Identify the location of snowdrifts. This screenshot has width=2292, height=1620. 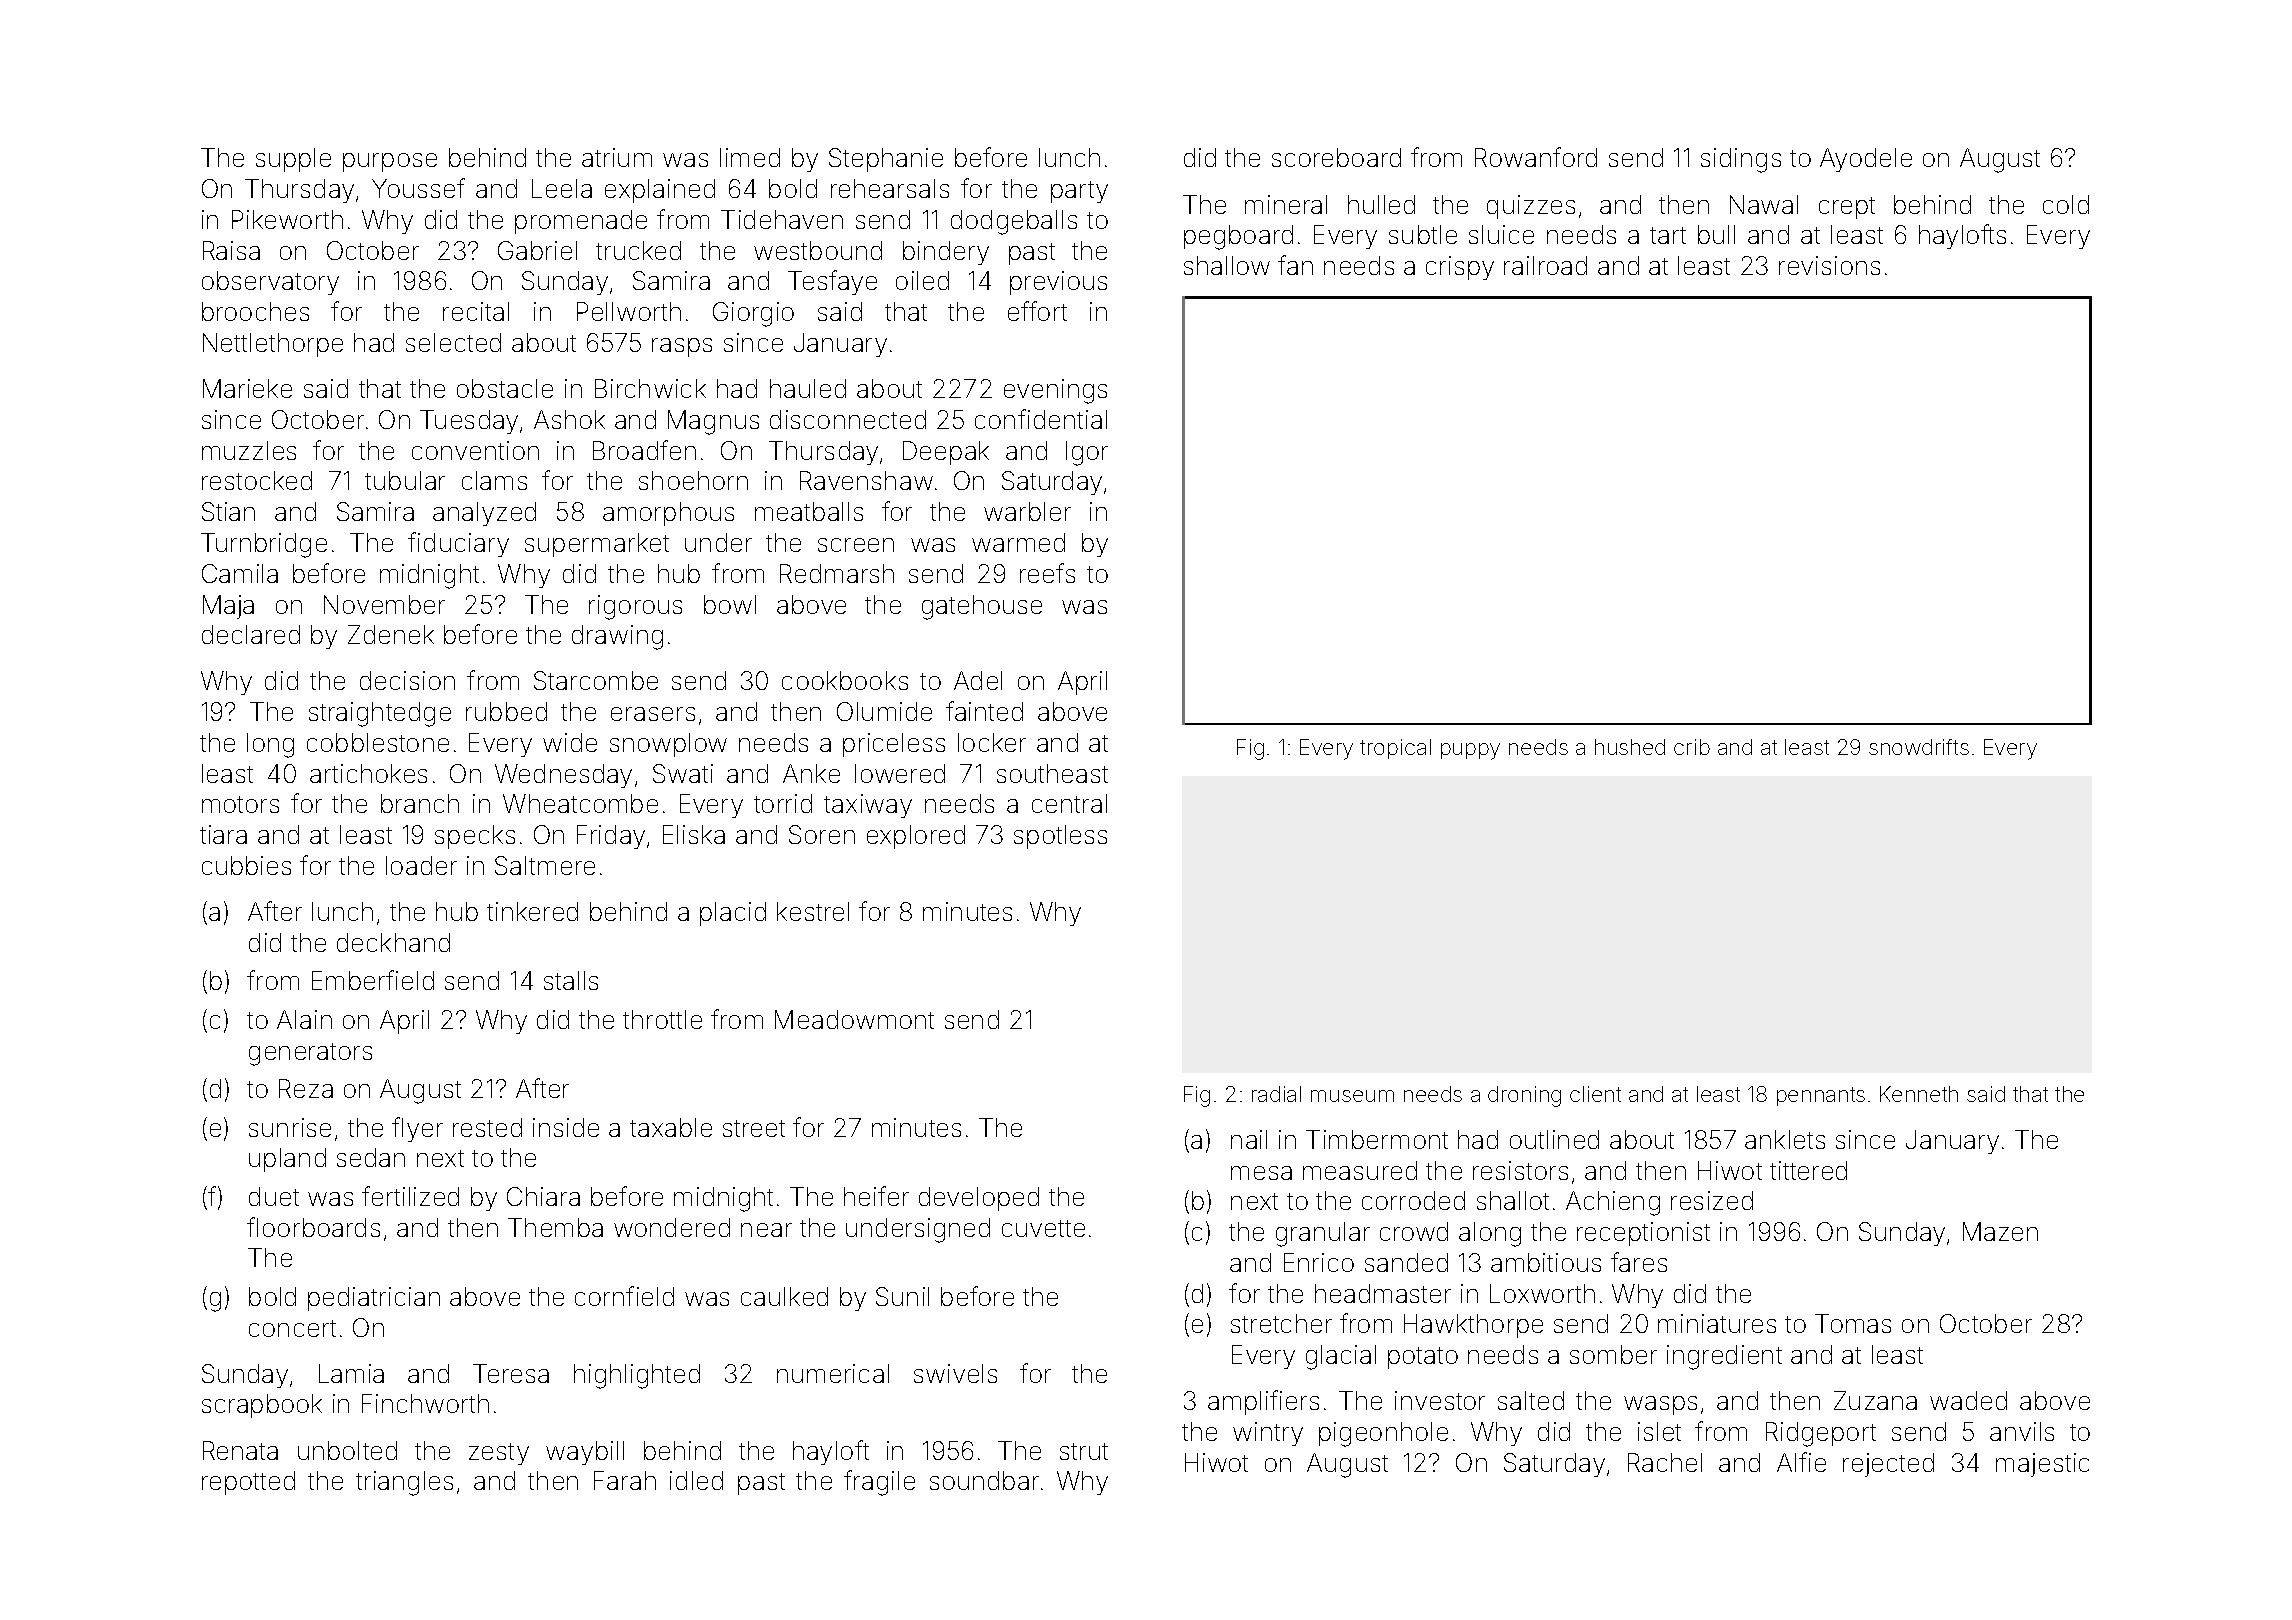
(1919, 747).
